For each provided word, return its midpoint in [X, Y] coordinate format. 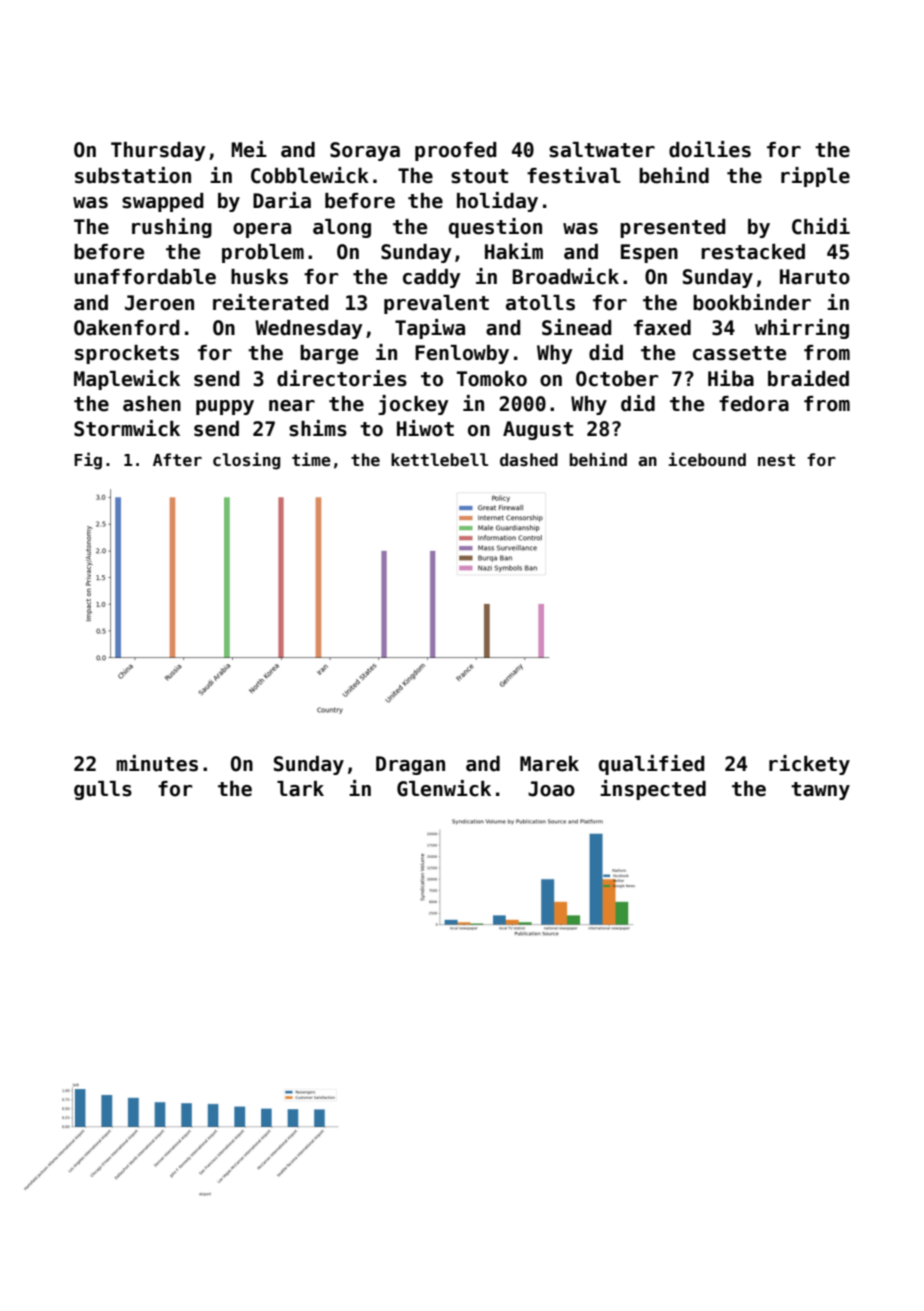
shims [318, 428]
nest [776, 460]
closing [246, 461]
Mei [249, 149]
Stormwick [127, 428]
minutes [157, 763]
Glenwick [444, 788]
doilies [710, 149]
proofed [456, 151]
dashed [529, 460]
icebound [707, 459]
